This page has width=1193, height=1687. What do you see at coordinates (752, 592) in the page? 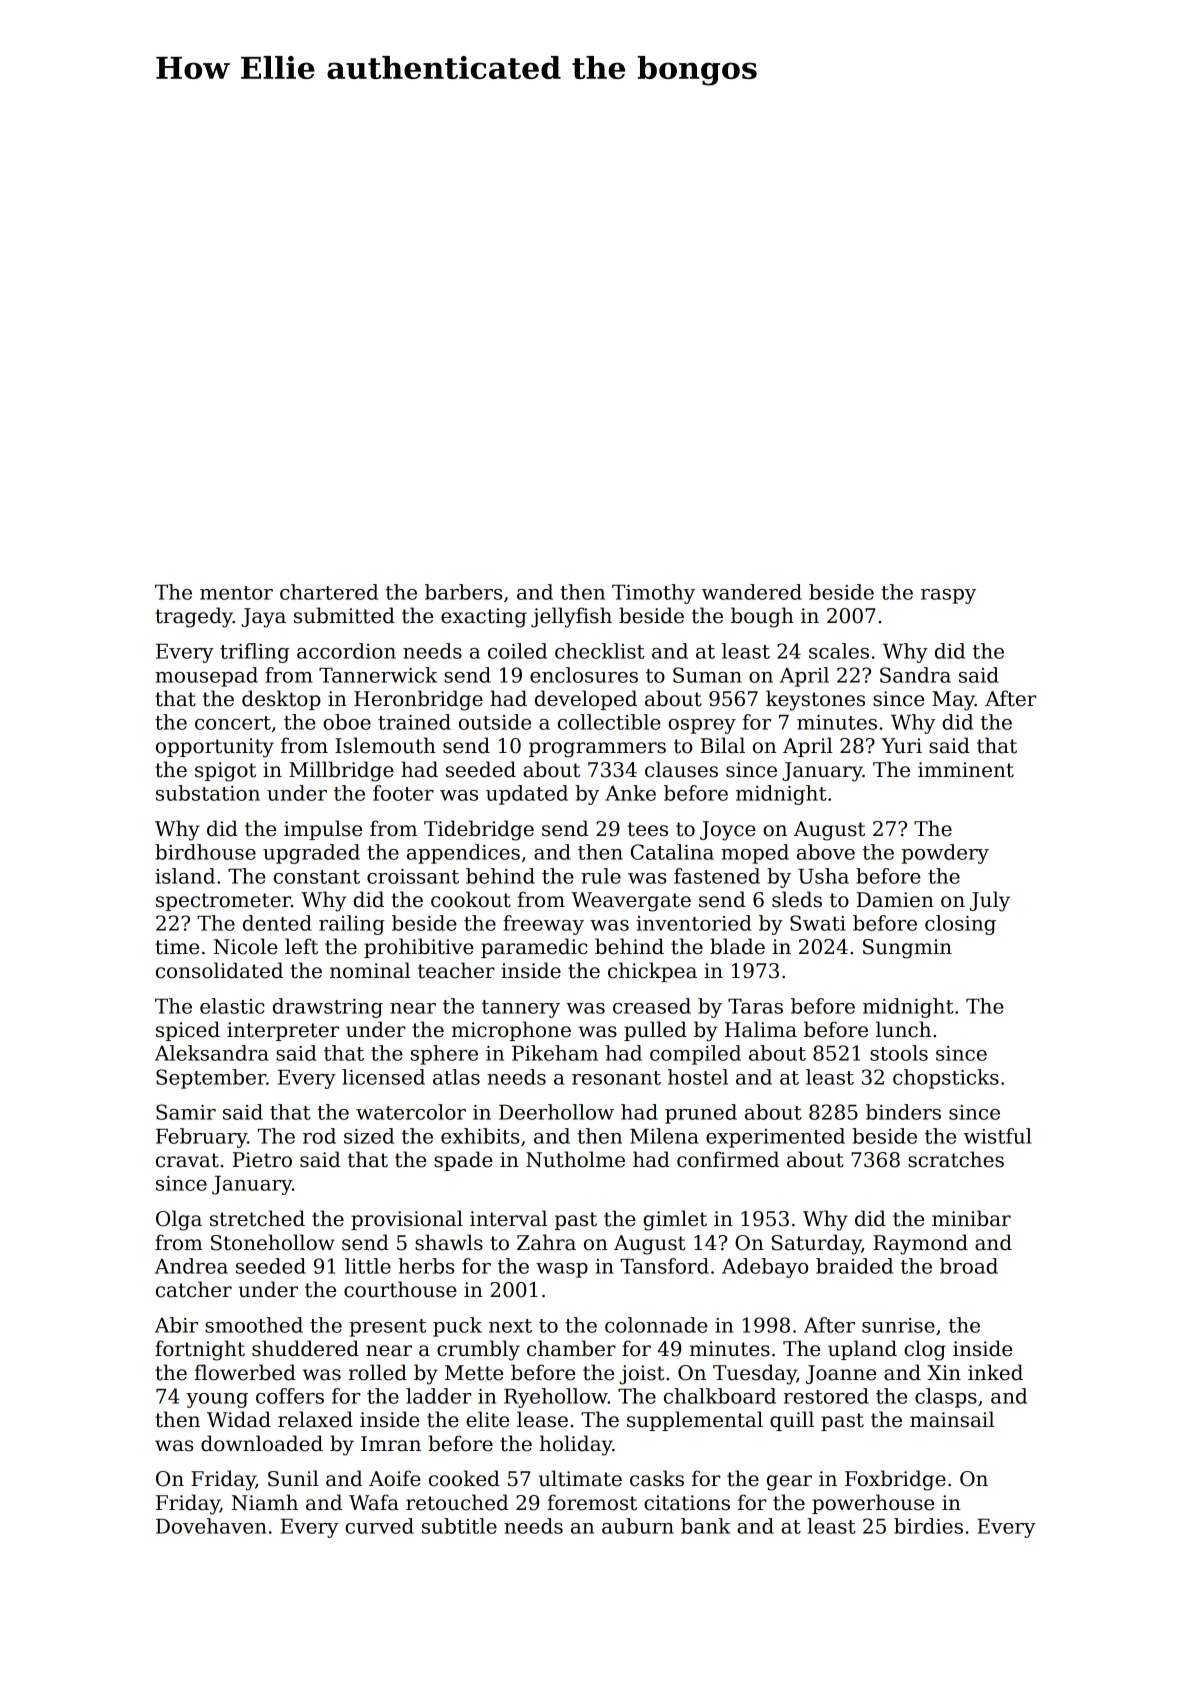
I see `wandered` at bounding box center [752, 592].
